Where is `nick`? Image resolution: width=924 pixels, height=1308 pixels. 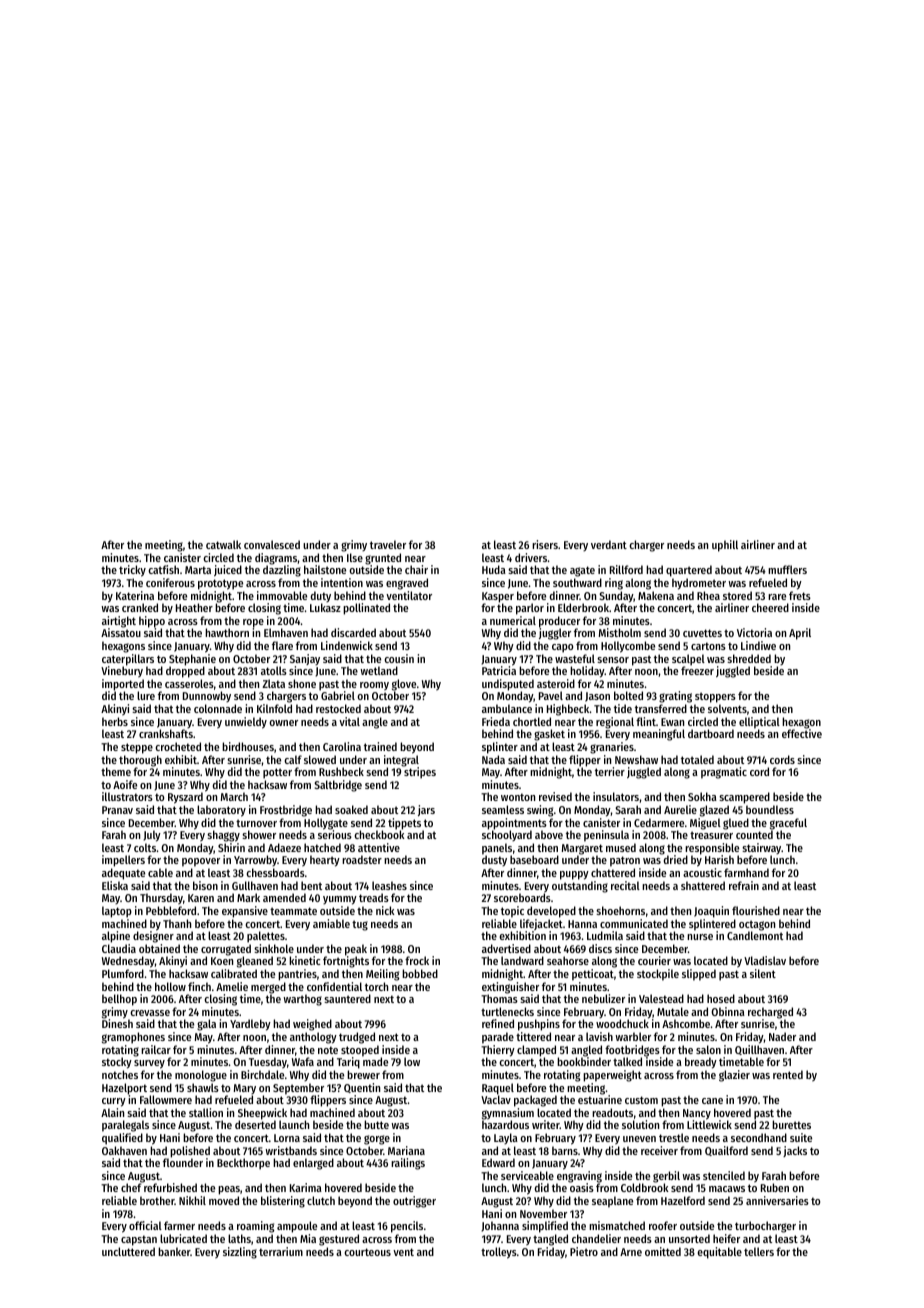
nick is located at coordinates (385, 910).
